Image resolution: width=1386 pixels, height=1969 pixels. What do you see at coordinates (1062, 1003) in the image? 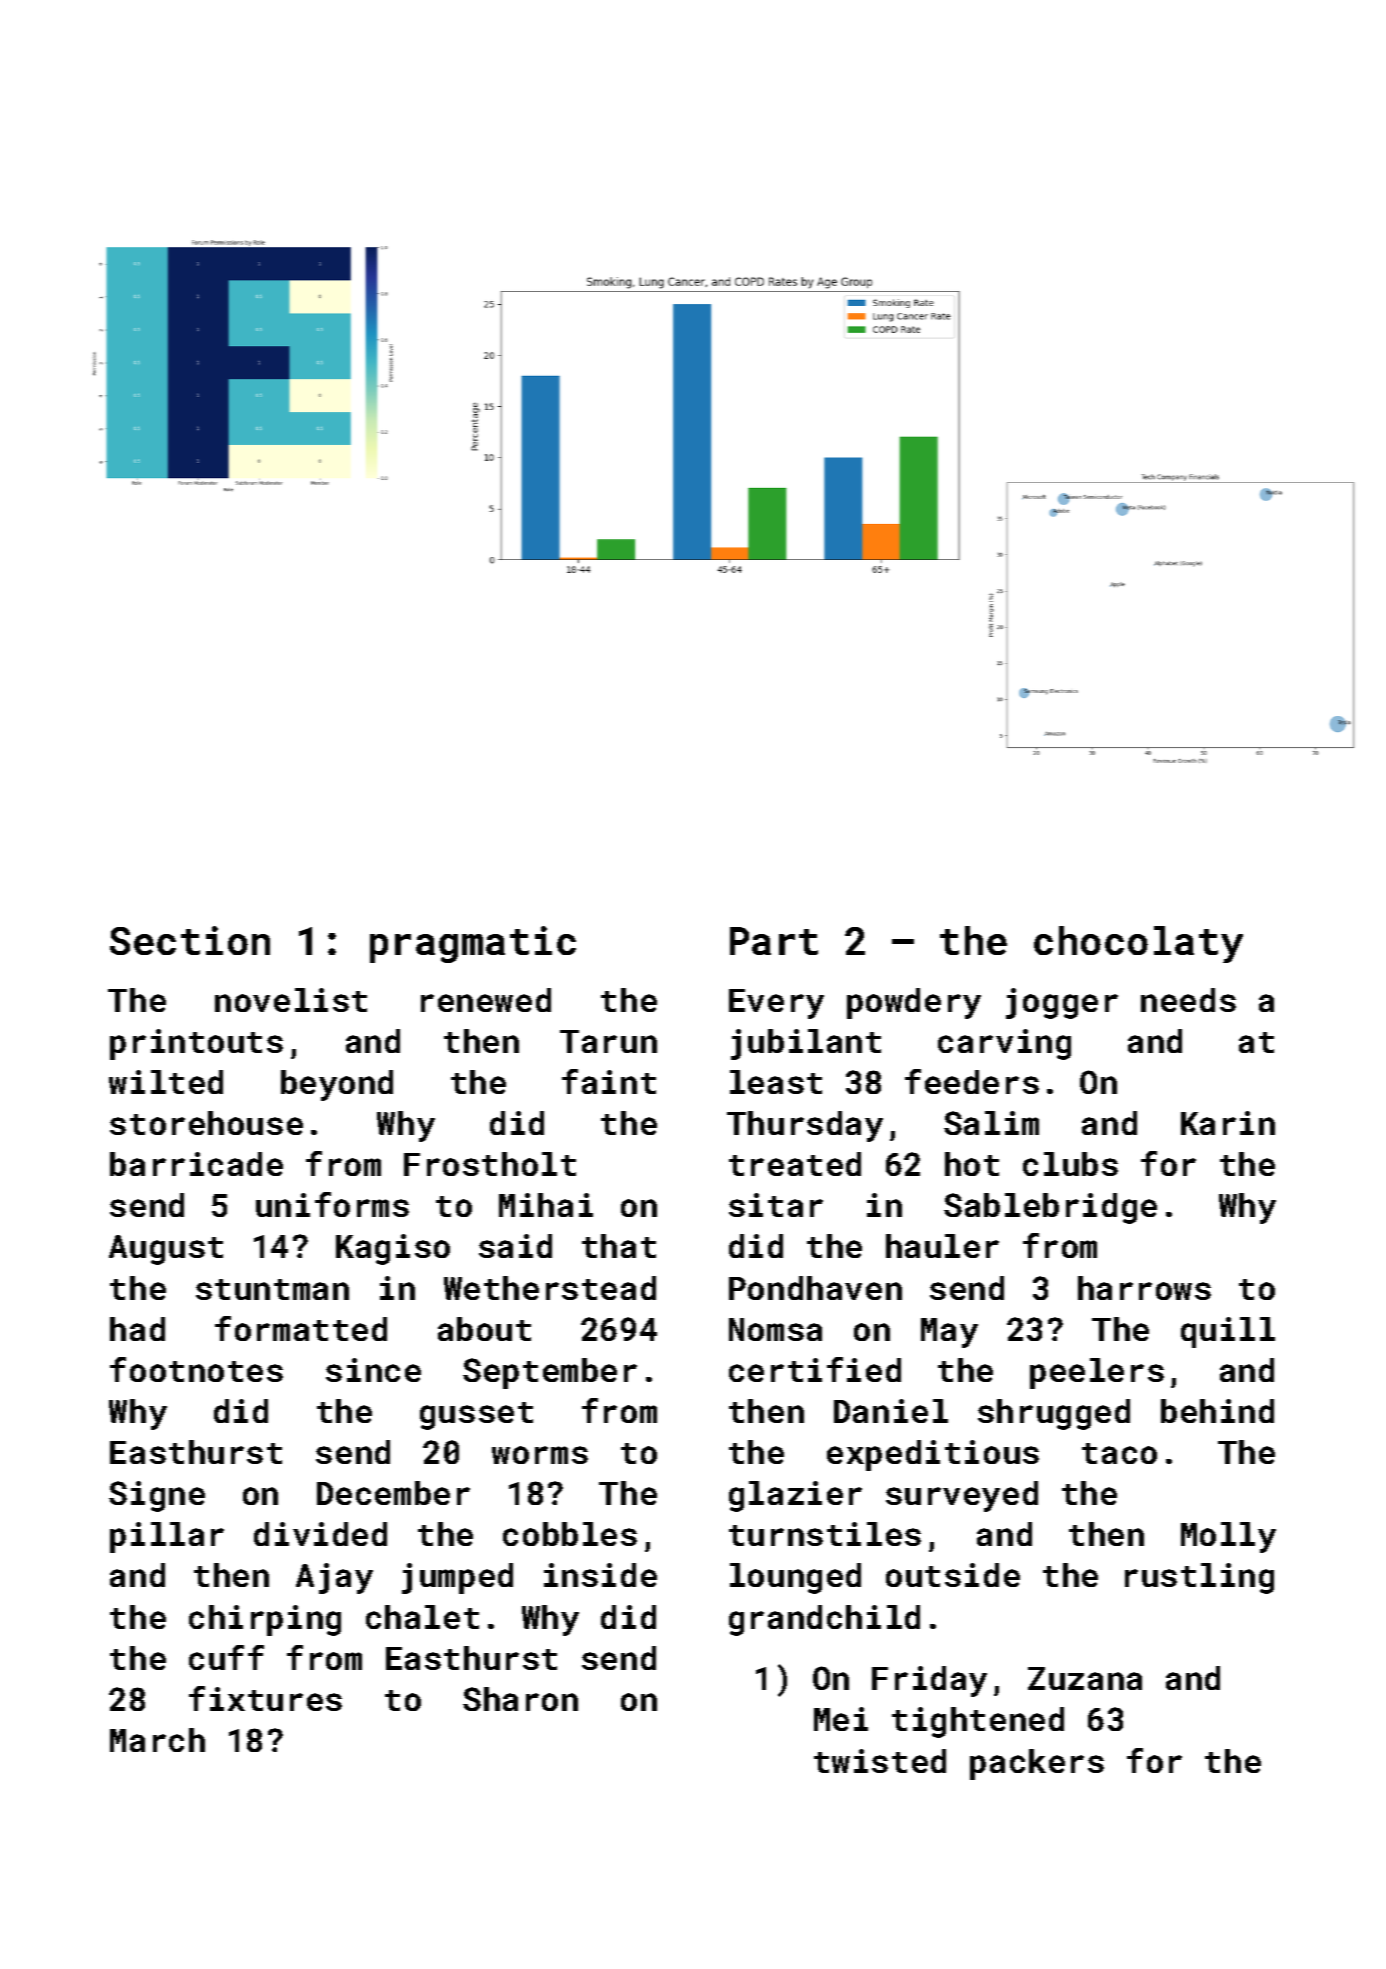
I see `jogger` at bounding box center [1062, 1003].
